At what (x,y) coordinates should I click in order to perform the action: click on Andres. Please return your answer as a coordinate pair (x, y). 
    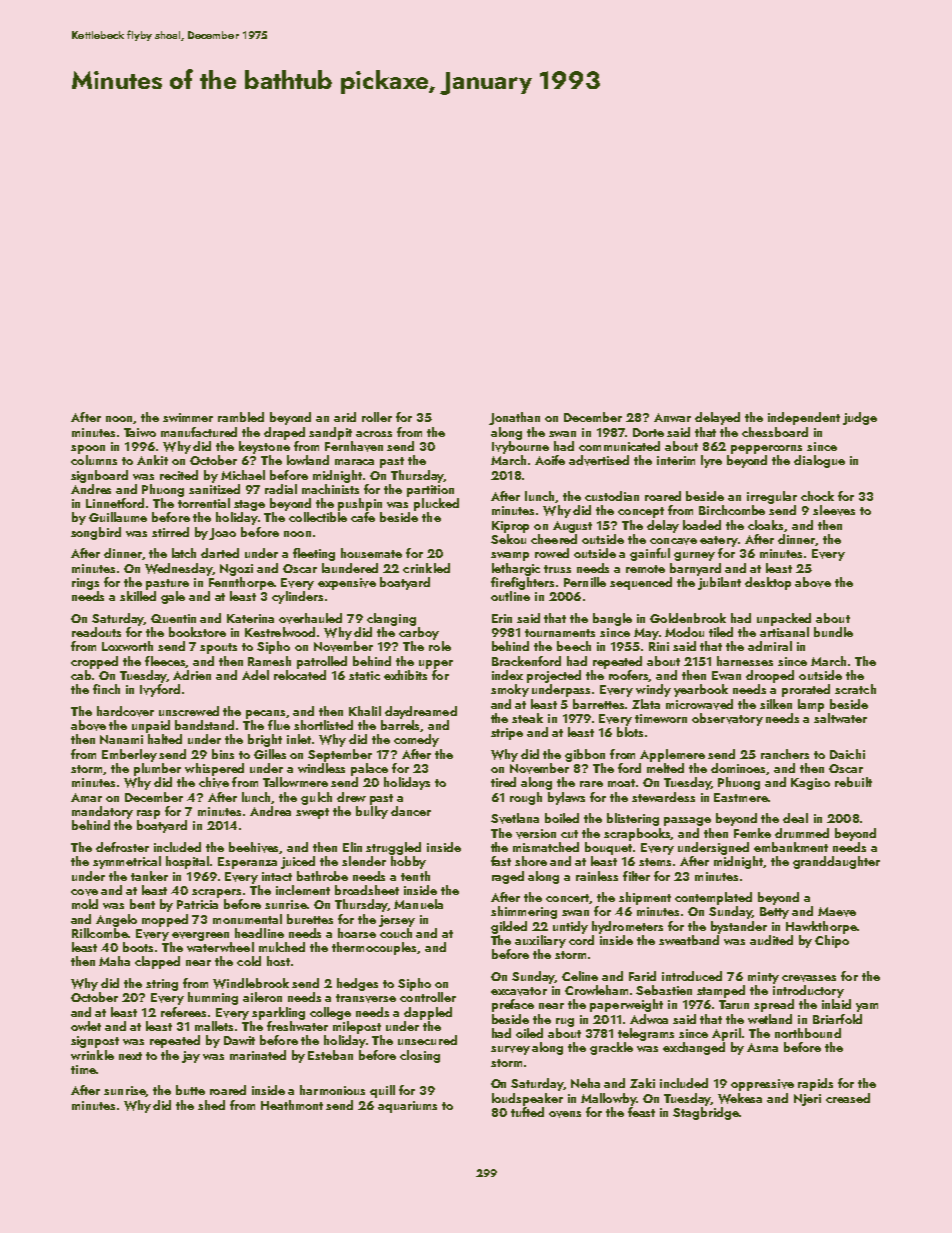
    Looking at the image, I should click on (91, 489).
